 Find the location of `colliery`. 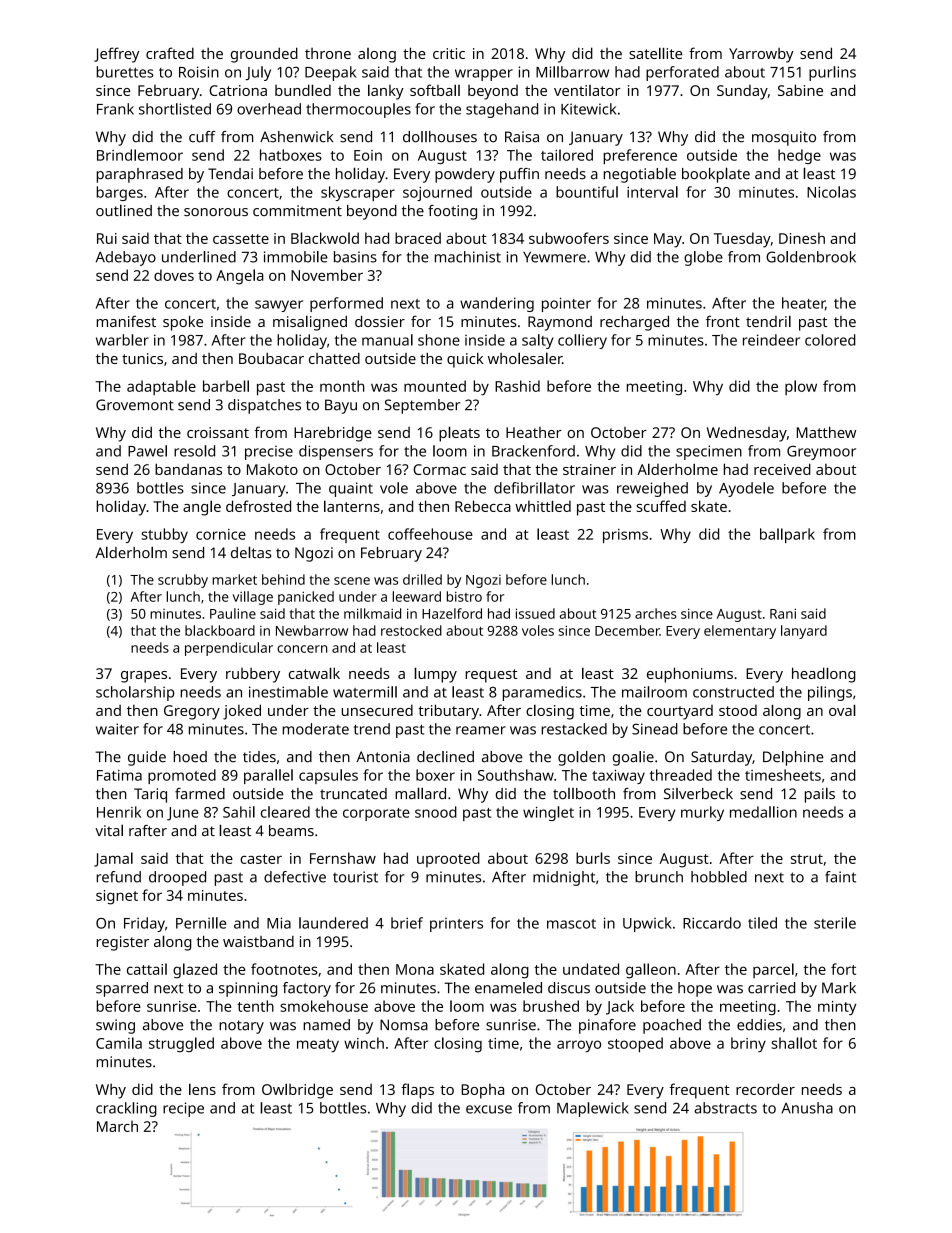

colliery is located at coordinates (582, 341).
